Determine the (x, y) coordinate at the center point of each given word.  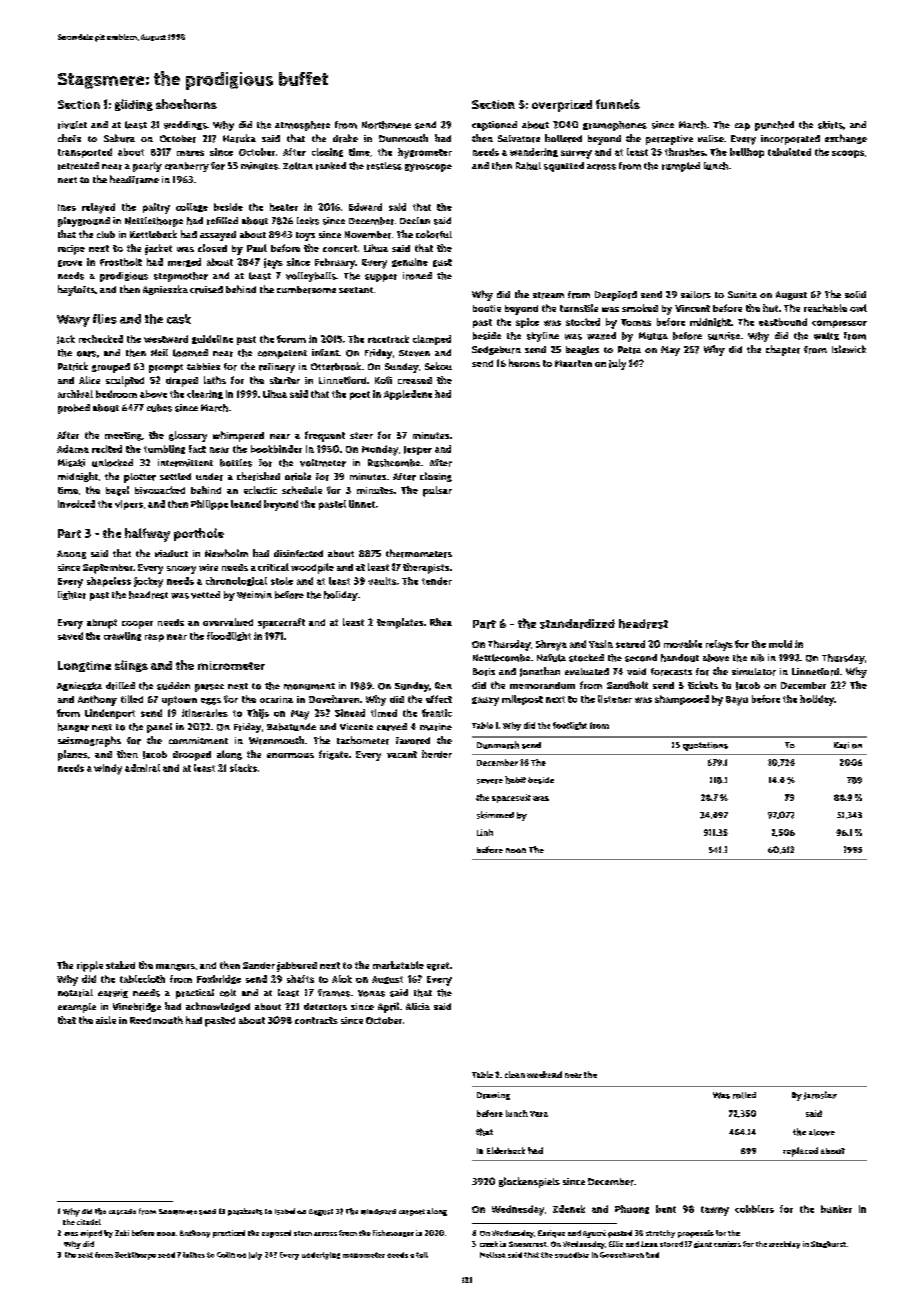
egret (438, 966)
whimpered (238, 436)
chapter (783, 350)
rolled (744, 1095)
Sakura (119, 138)
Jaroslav (820, 1095)
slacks (243, 768)
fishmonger (393, 1233)
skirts (830, 125)
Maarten (573, 363)
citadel (89, 1222)
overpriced (562, 106)
